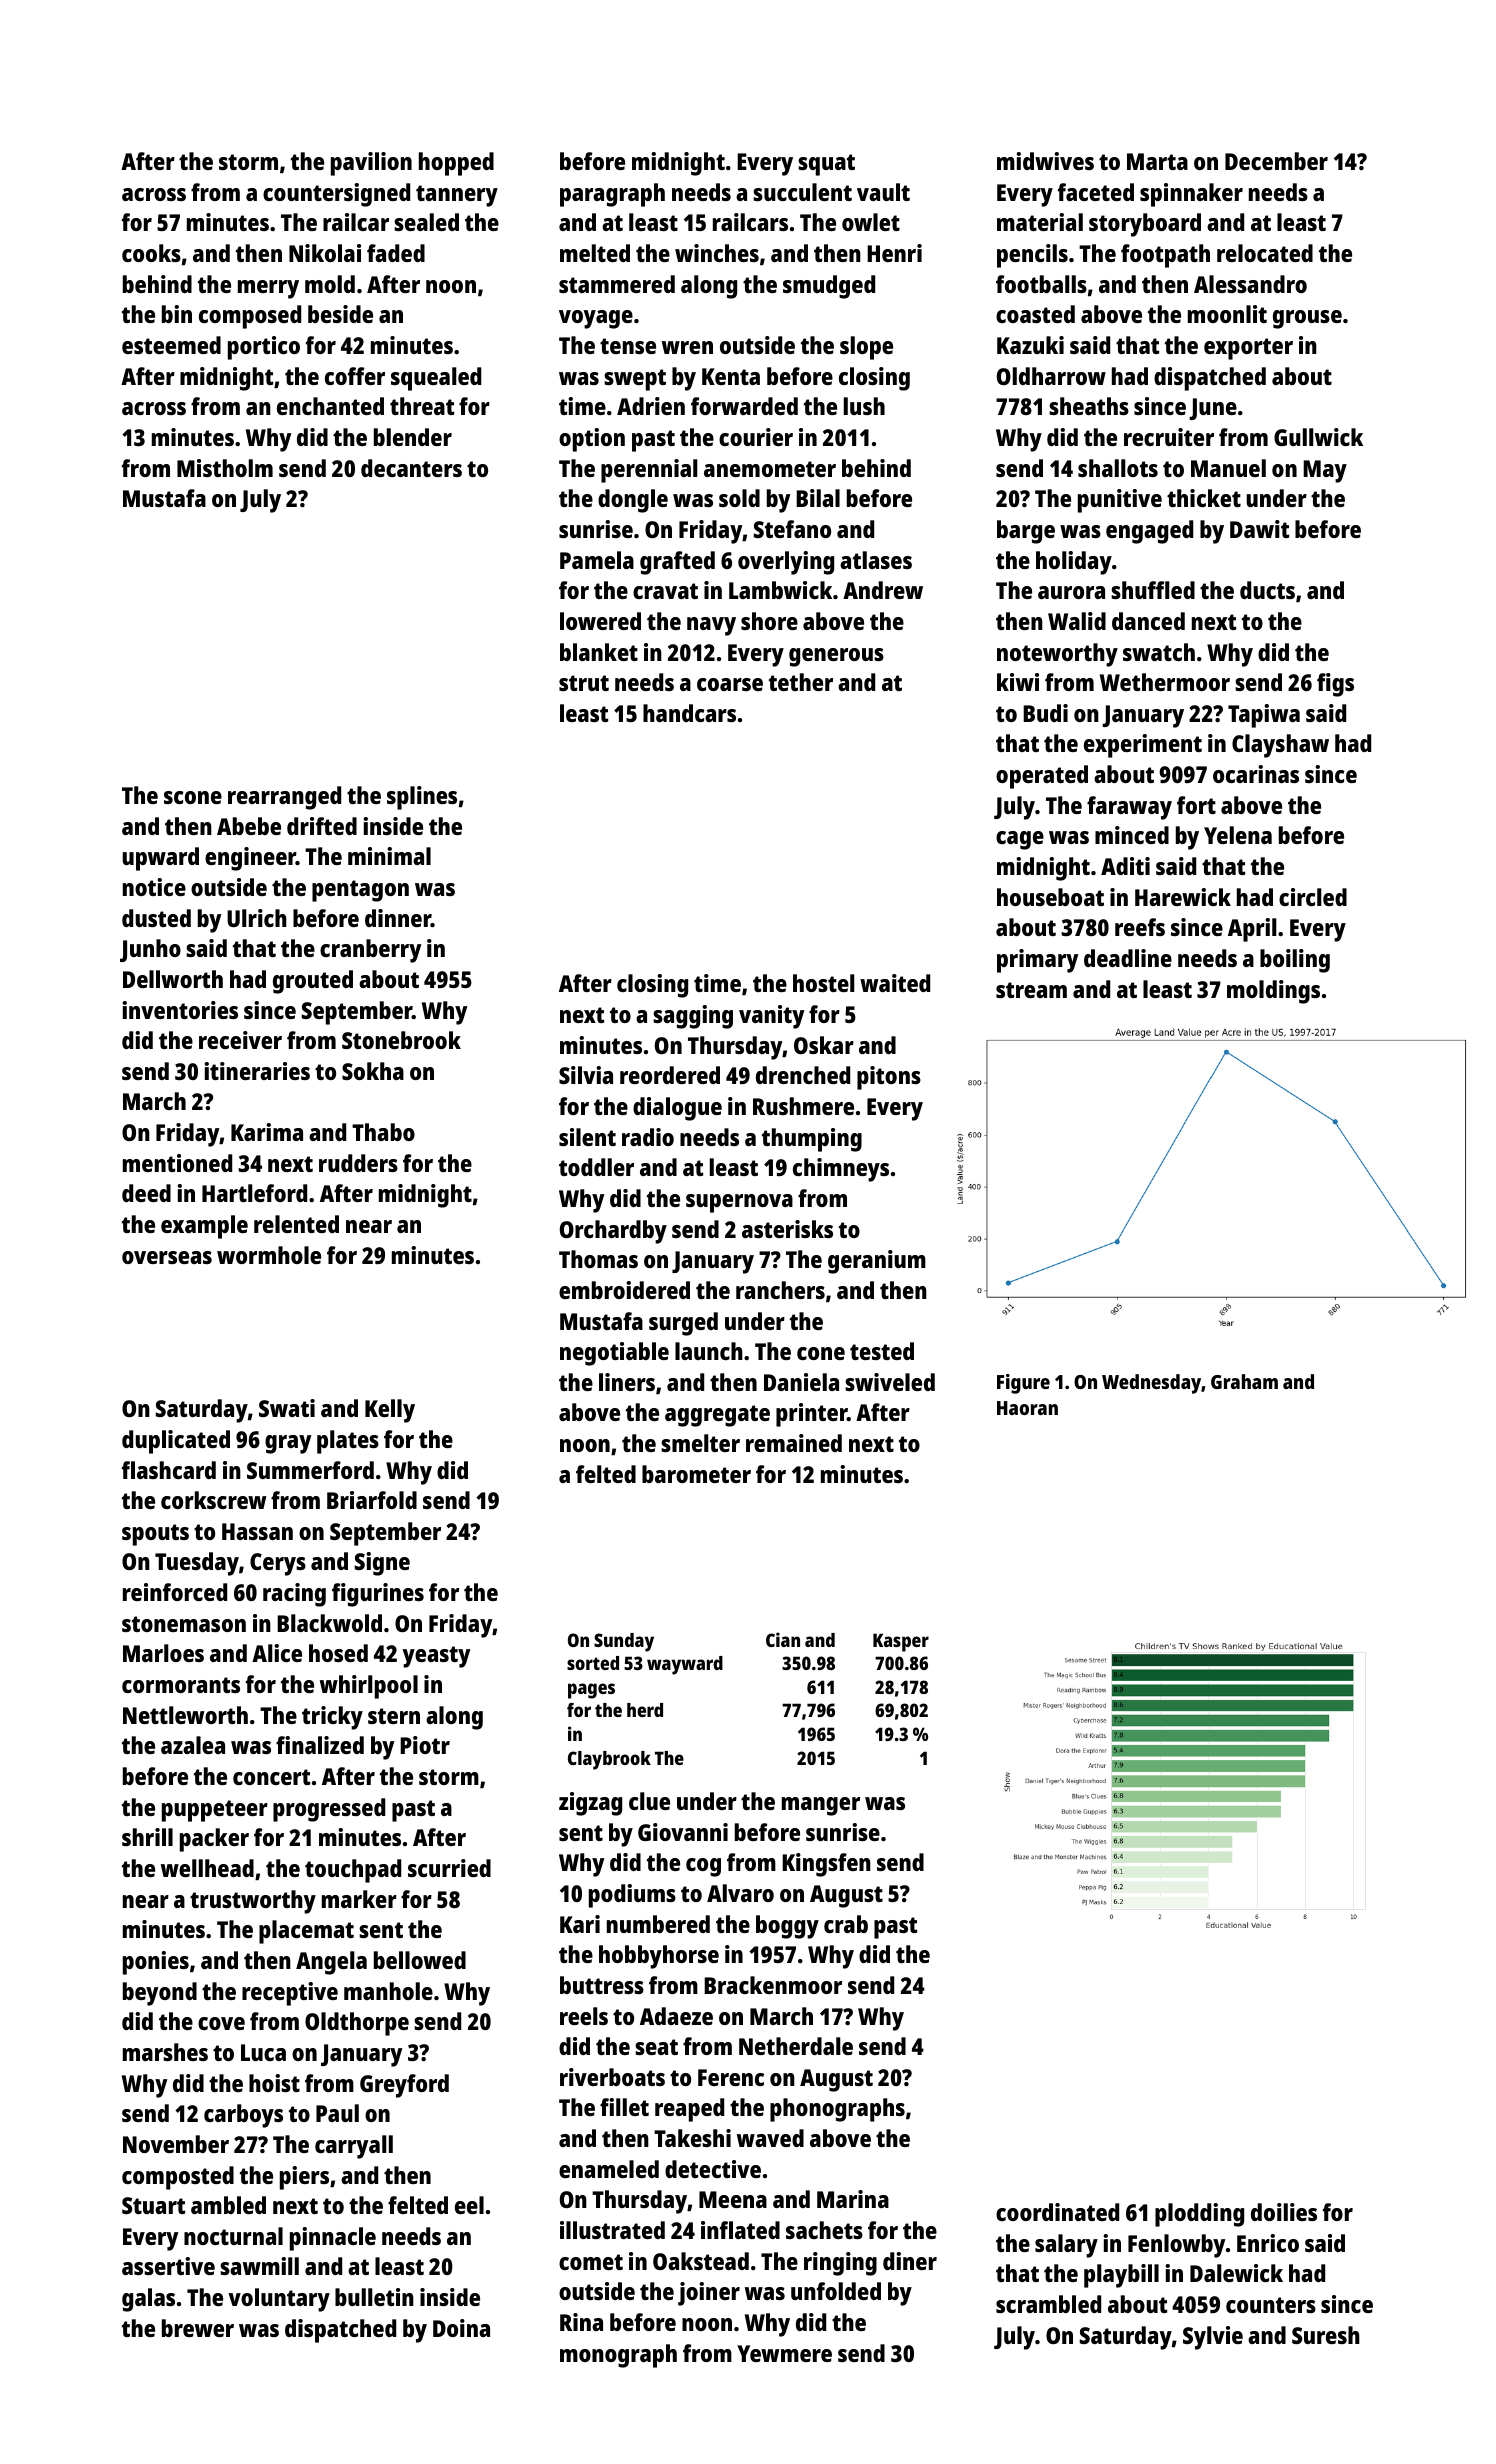 Image resolution: width=1496 pixels, height=2464 pixels. What do you see at coordinates (371, 951) in the screenshot?
I see `cranberry` at bounding box center [371, 951].
